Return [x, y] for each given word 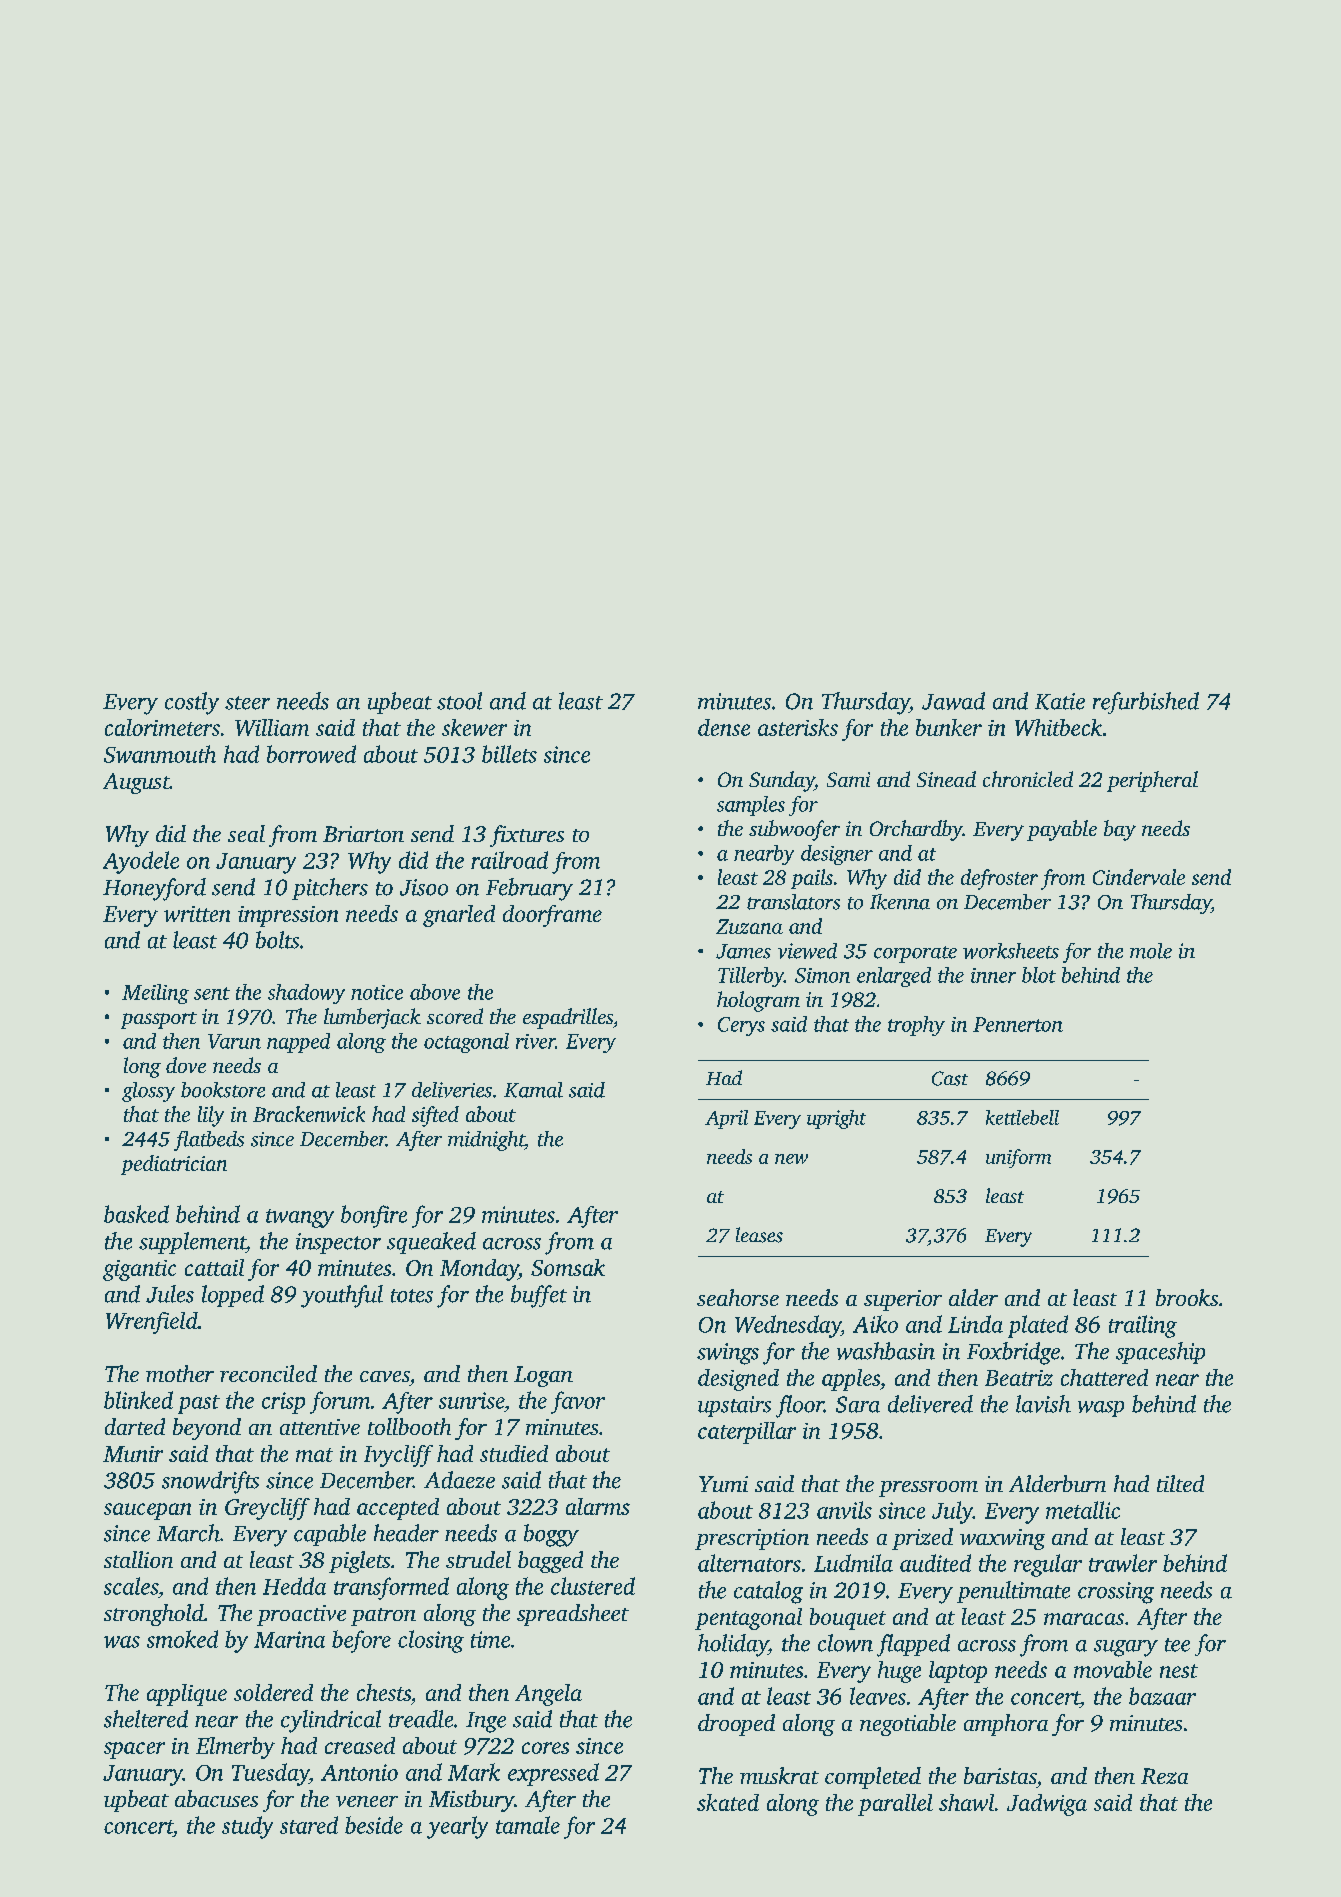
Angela [548, 1695]
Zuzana [749, 926]
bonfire [374, 1216]
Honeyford [154, 889]
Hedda [294, 1586]
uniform [1018, 1158]
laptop [958, 1672]
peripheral [1152, 781]
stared [309, 1825]
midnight [486, 1141]
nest [1179, 1671]
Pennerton [1018, 1024]
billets [509, 754]
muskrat [779, 1775]
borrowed [311, 754]
